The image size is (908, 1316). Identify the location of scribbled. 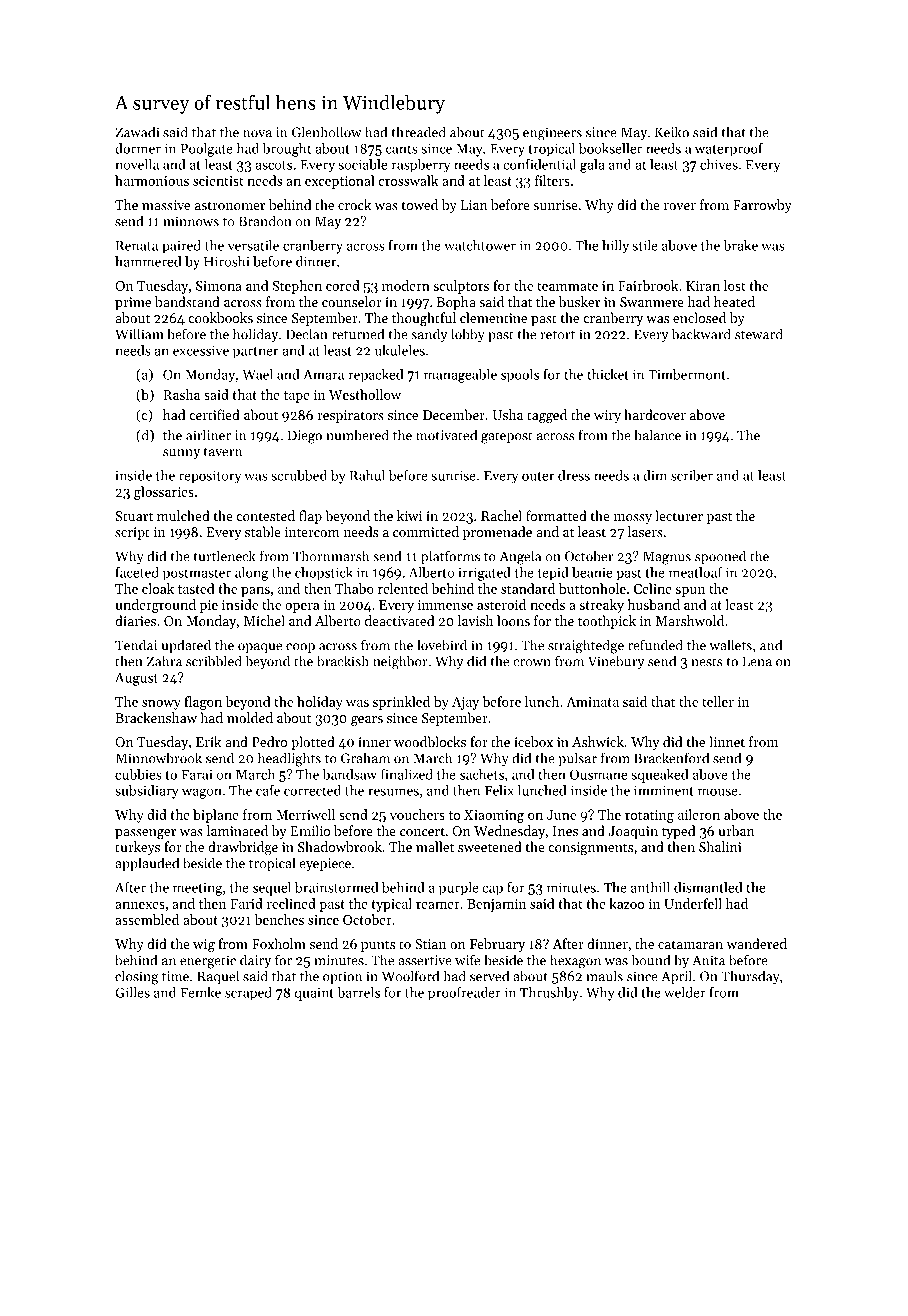
(214, 661).
